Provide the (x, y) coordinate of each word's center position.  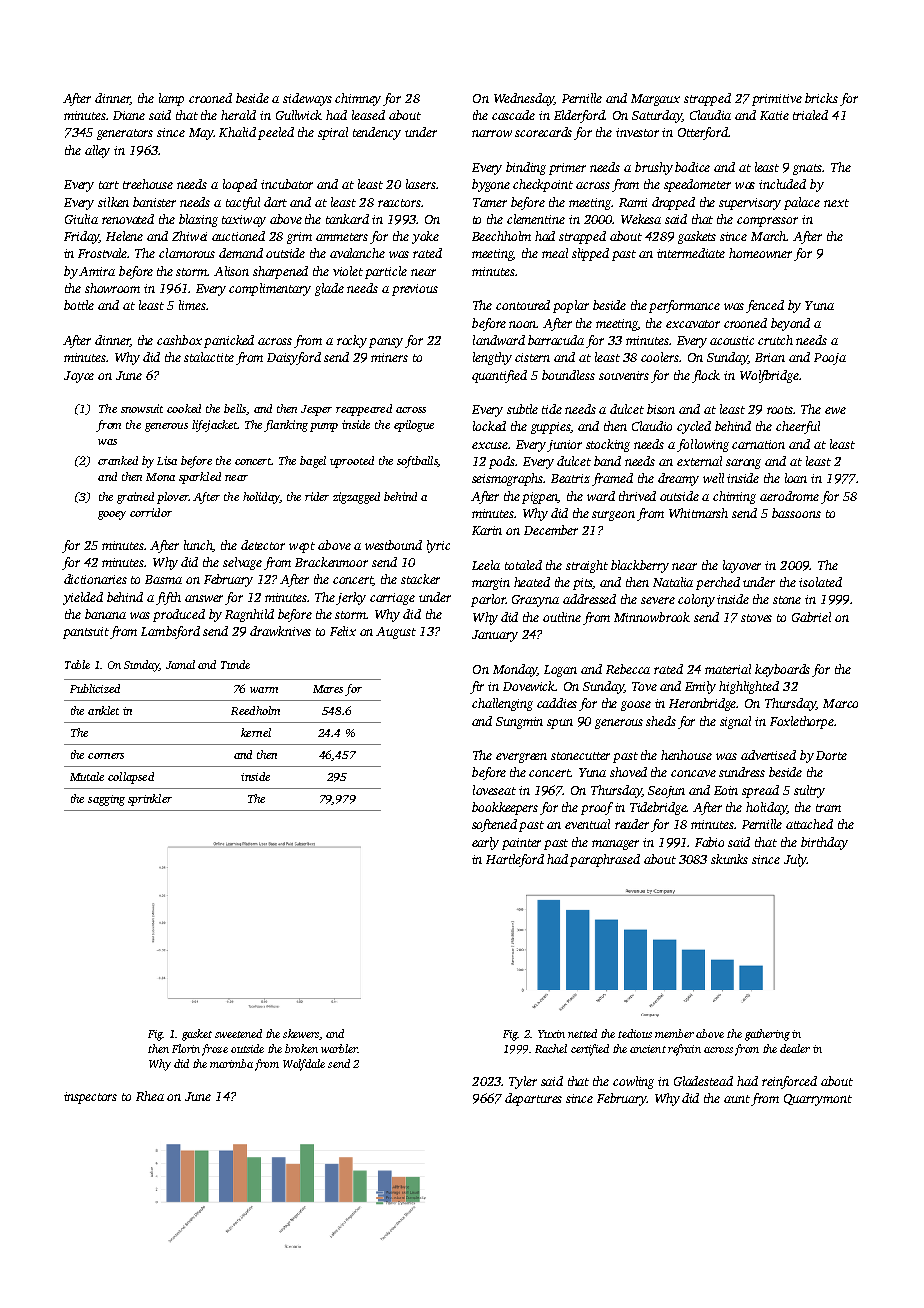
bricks (821, 98)
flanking (286, 426)
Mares (328, 689)
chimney (358, 99)
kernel (256, 732)
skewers (301, 1033)
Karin (487, 530)
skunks (729, 859)
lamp (171, 99)
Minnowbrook (652, 617)
